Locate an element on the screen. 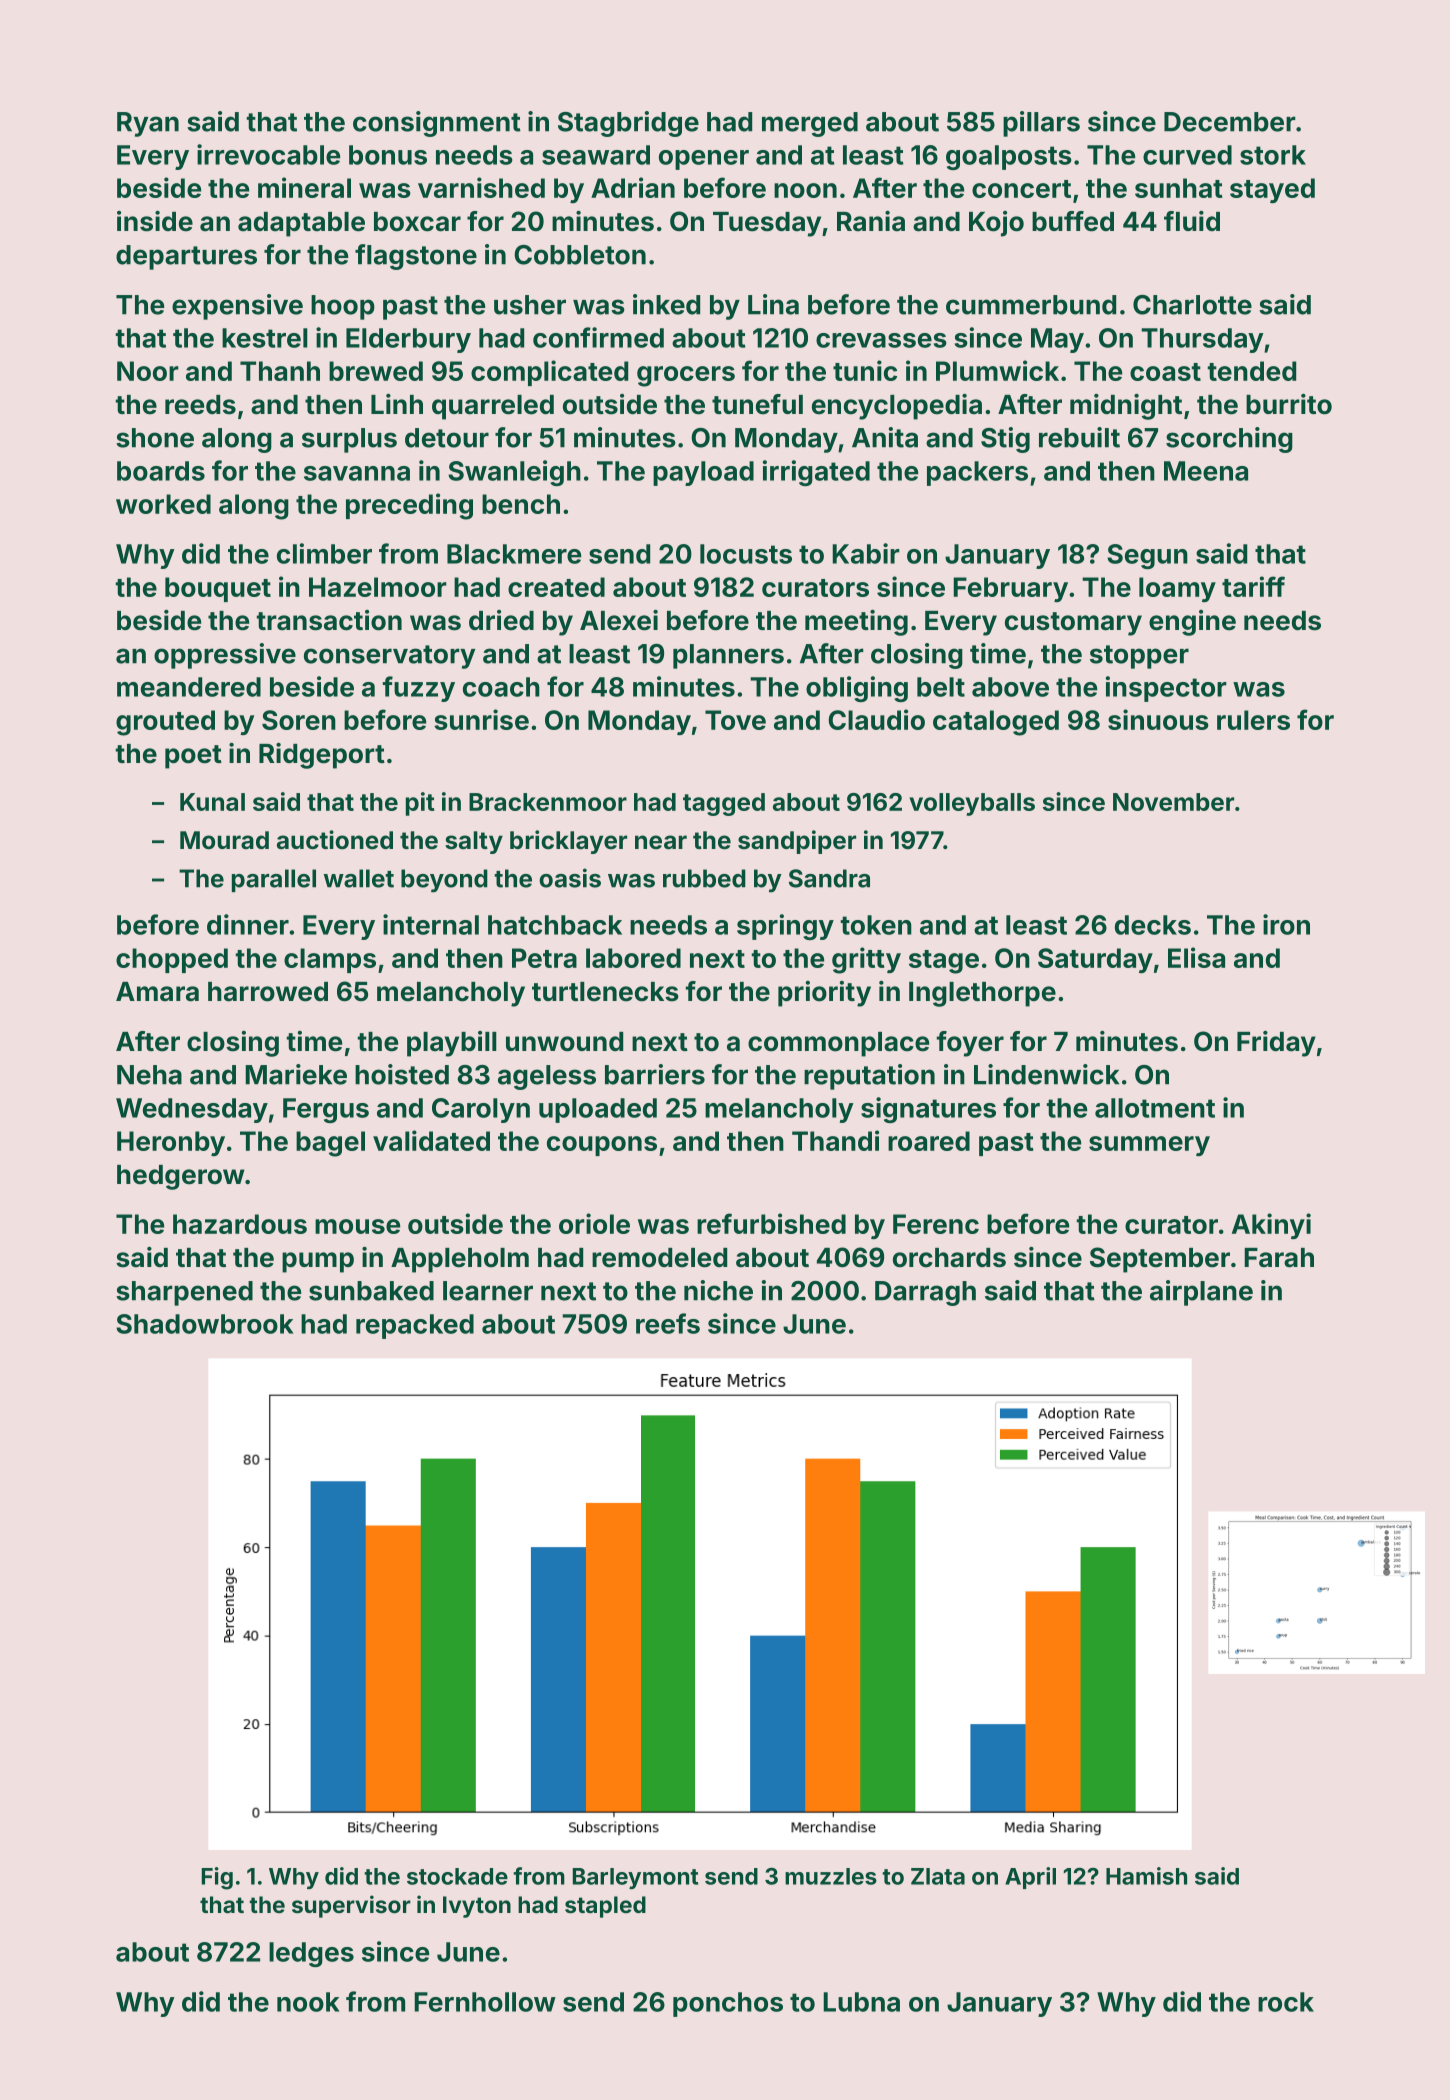 Image resolution: width=1450 pixels, height=2100 pixels. reefs is located at coordinates (668, 1323).
